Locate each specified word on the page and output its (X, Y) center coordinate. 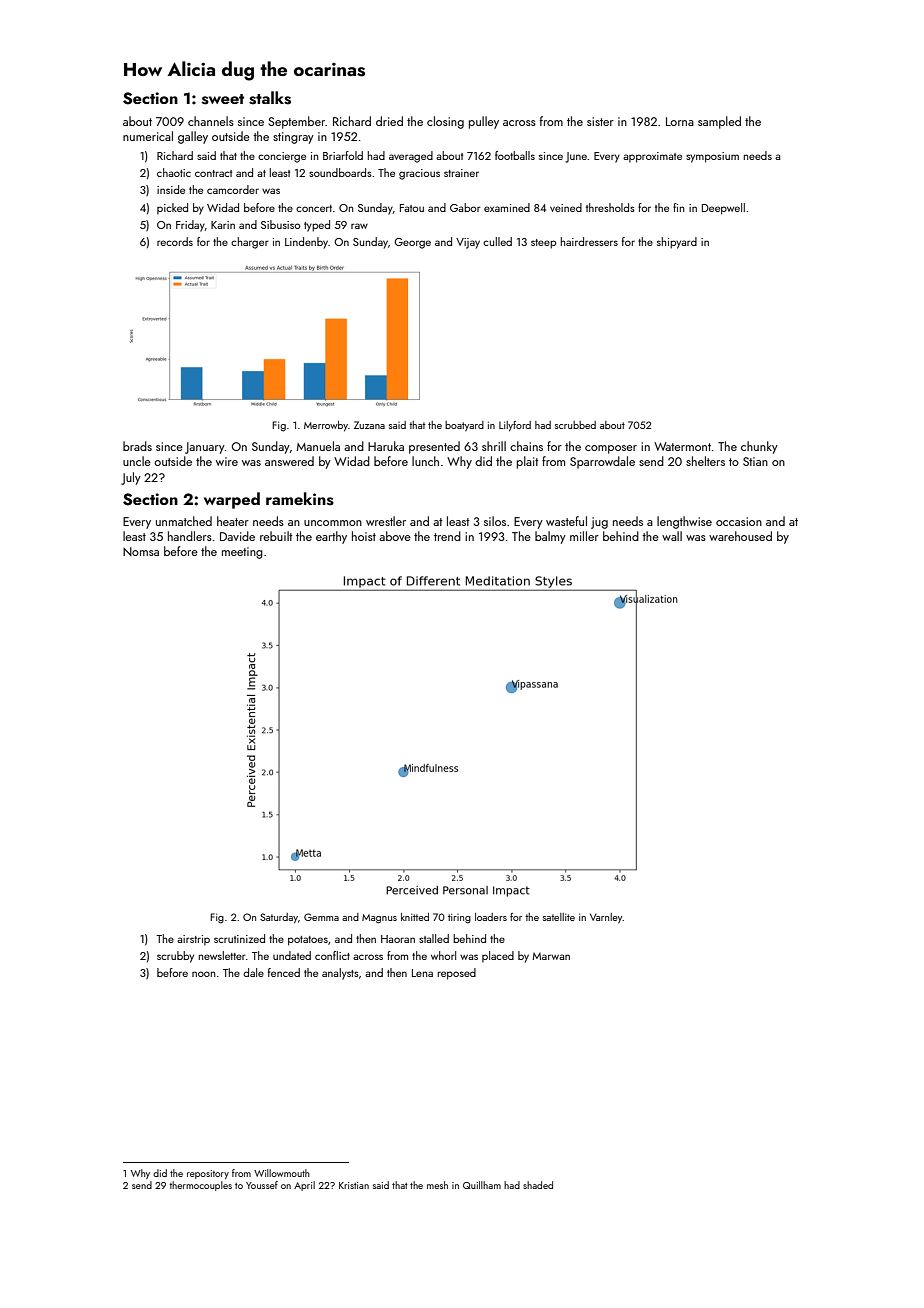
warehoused (740, 536)
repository (208, 1174)
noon (203, 974)
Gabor (465, 207)
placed (498, 956)
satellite (559, 917)
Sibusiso (281, 224)
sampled (719, 122)
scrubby (175, 957)
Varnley (606, 918)
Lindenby (306, 243)
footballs (515, 155)
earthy (331, 537)
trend (447, 536)
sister (600, 121)
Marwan (551, 956)
